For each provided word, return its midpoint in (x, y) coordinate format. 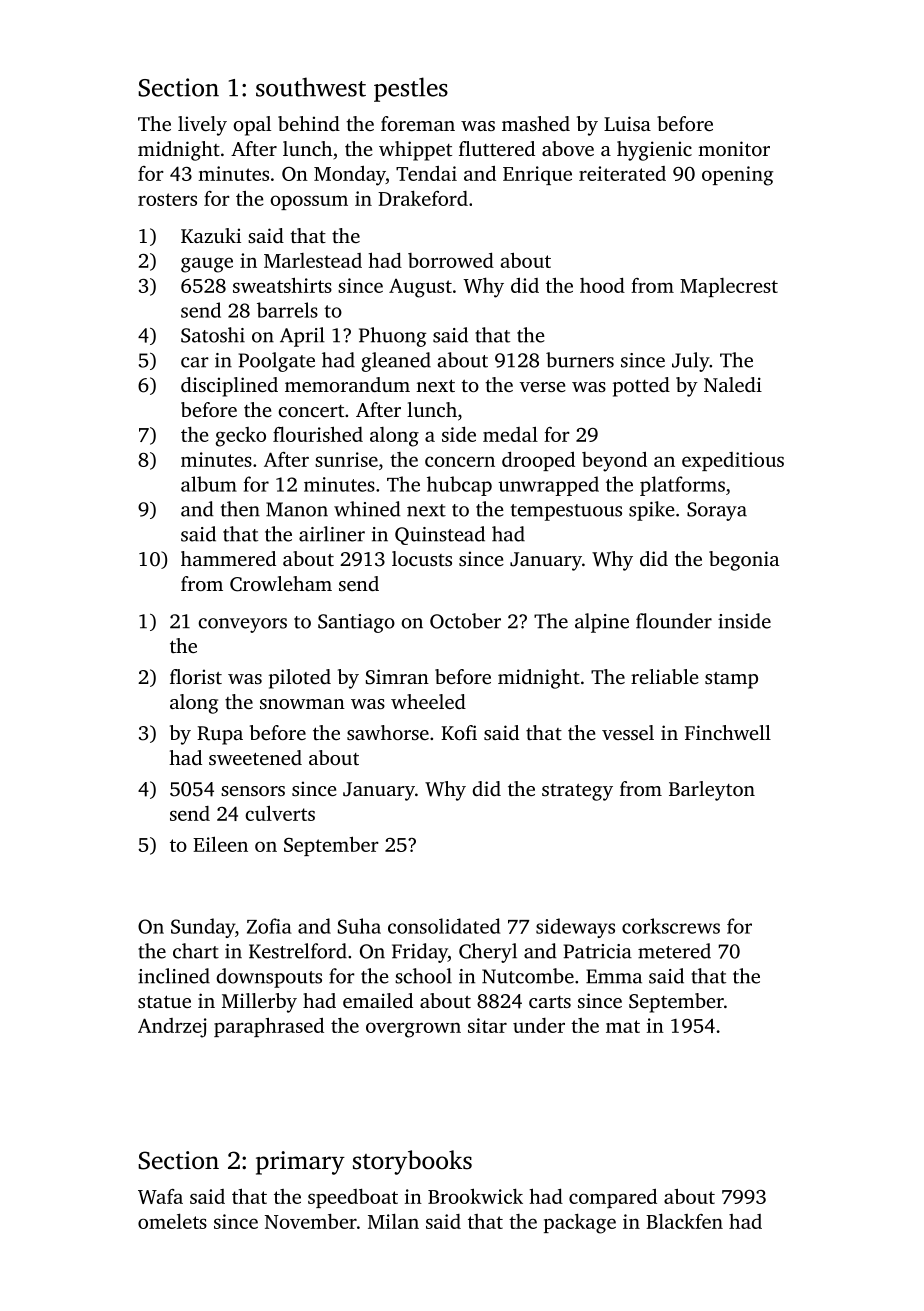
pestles (411, 89)
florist (196, 676)
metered (674, 951)
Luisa (627, 123)
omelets (172, 1221)
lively (202, 126)
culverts (280, 813)
